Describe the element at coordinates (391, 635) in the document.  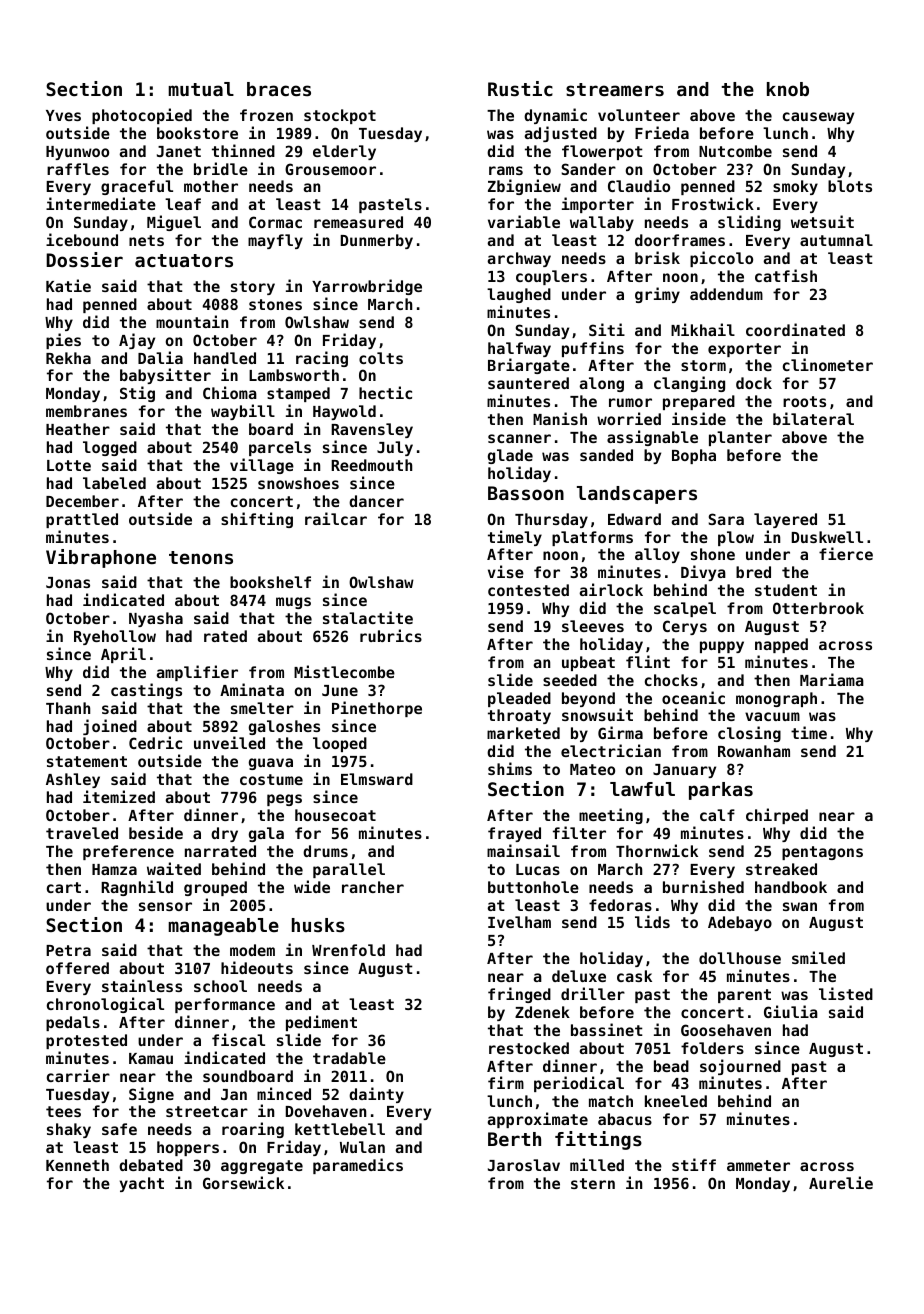
I see `rubrics` at that location.
